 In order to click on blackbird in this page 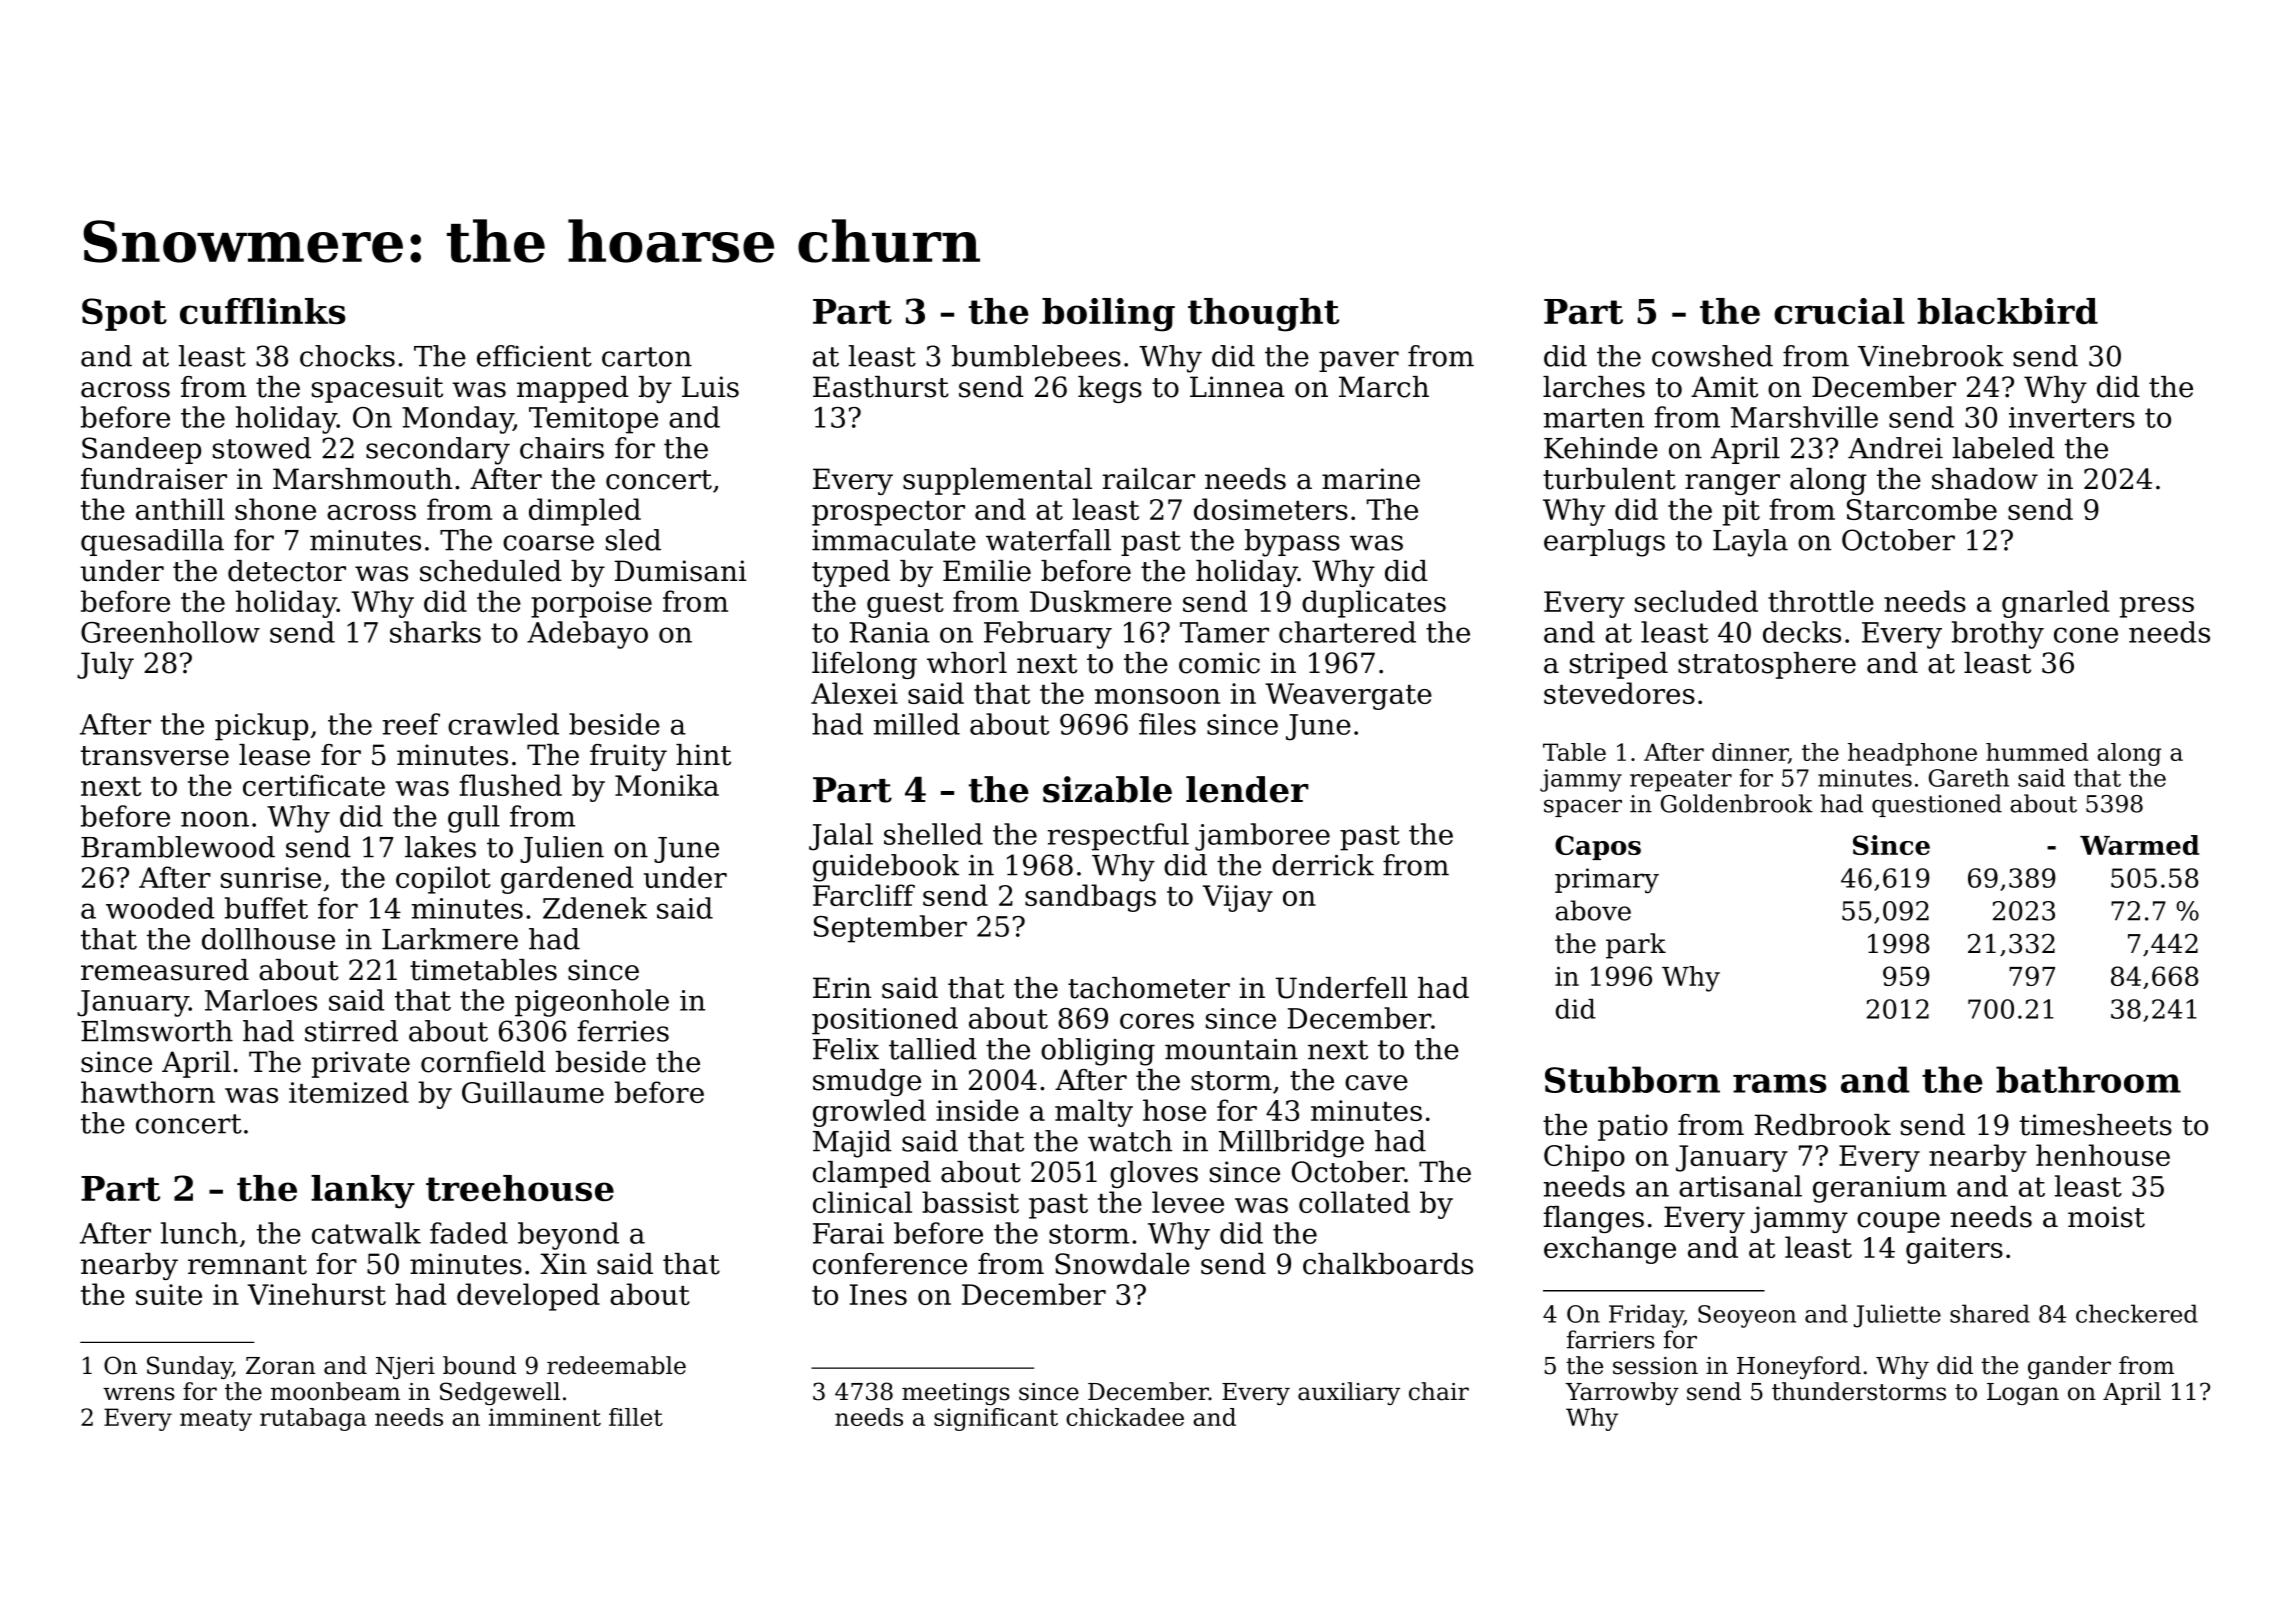, I will do `click(2008, 311)`.
